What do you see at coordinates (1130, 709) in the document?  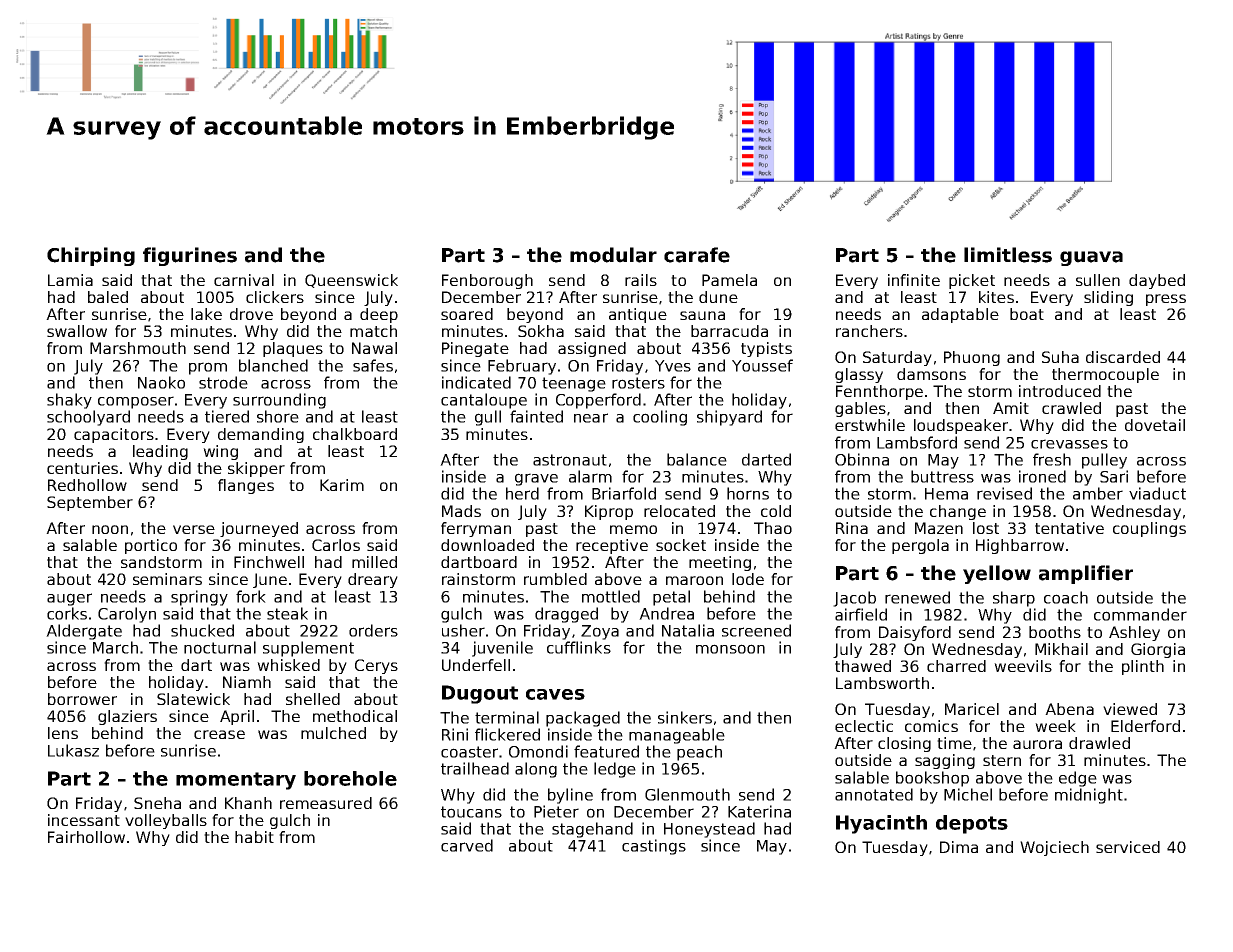 I see `viewed` at bounding box center [1130, 709].
